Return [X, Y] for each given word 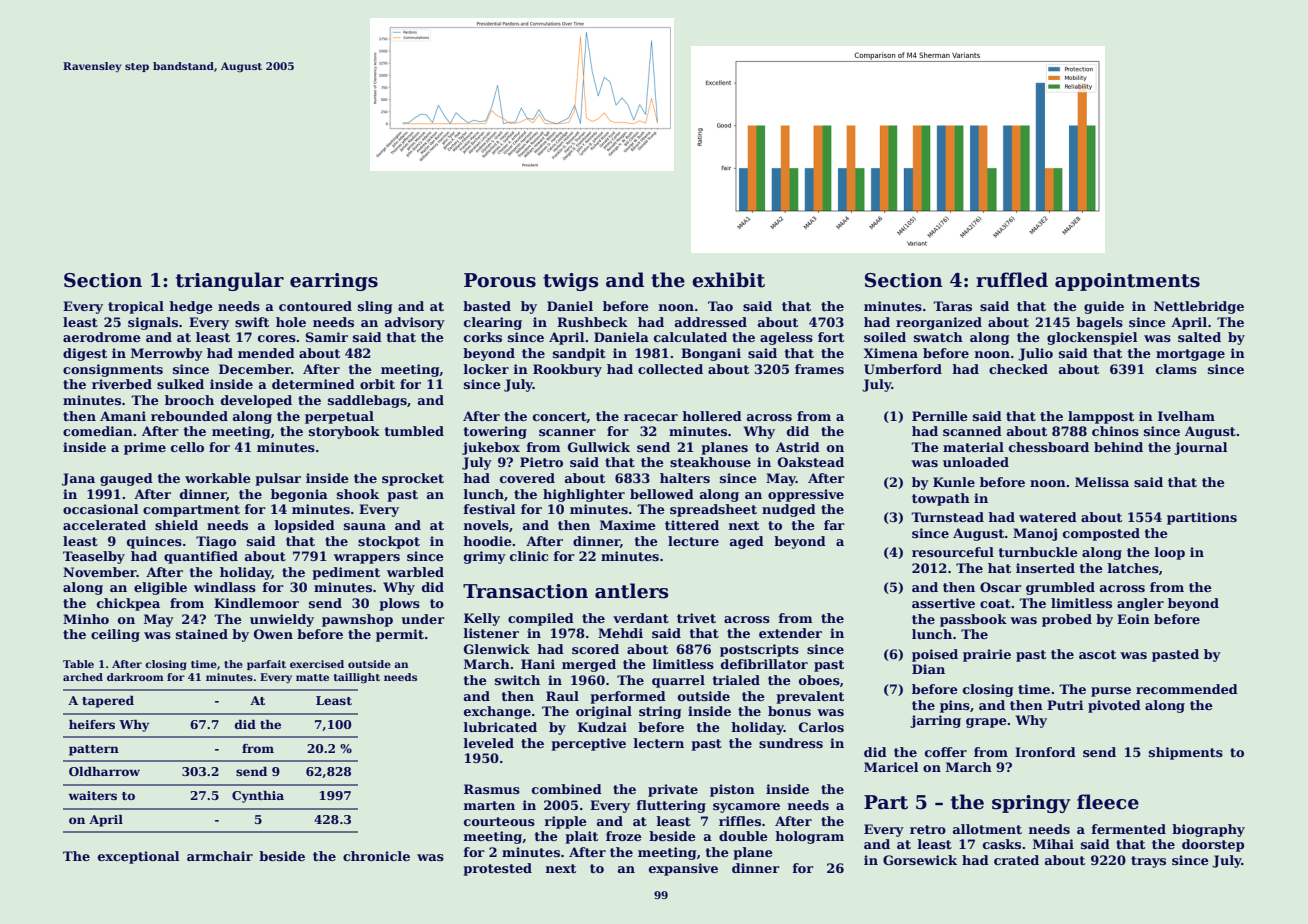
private [673, 790]
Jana [78, 479]
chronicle [376, 856]
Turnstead [947, 517]
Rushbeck [592, 322]
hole [291, 322]
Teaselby [94, 557]
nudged [789, 510]
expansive [683, 869]
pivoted [1114, 706]
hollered [712, 416]
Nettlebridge [1199, 307]
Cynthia [258, 797]
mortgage [1190, 355]
